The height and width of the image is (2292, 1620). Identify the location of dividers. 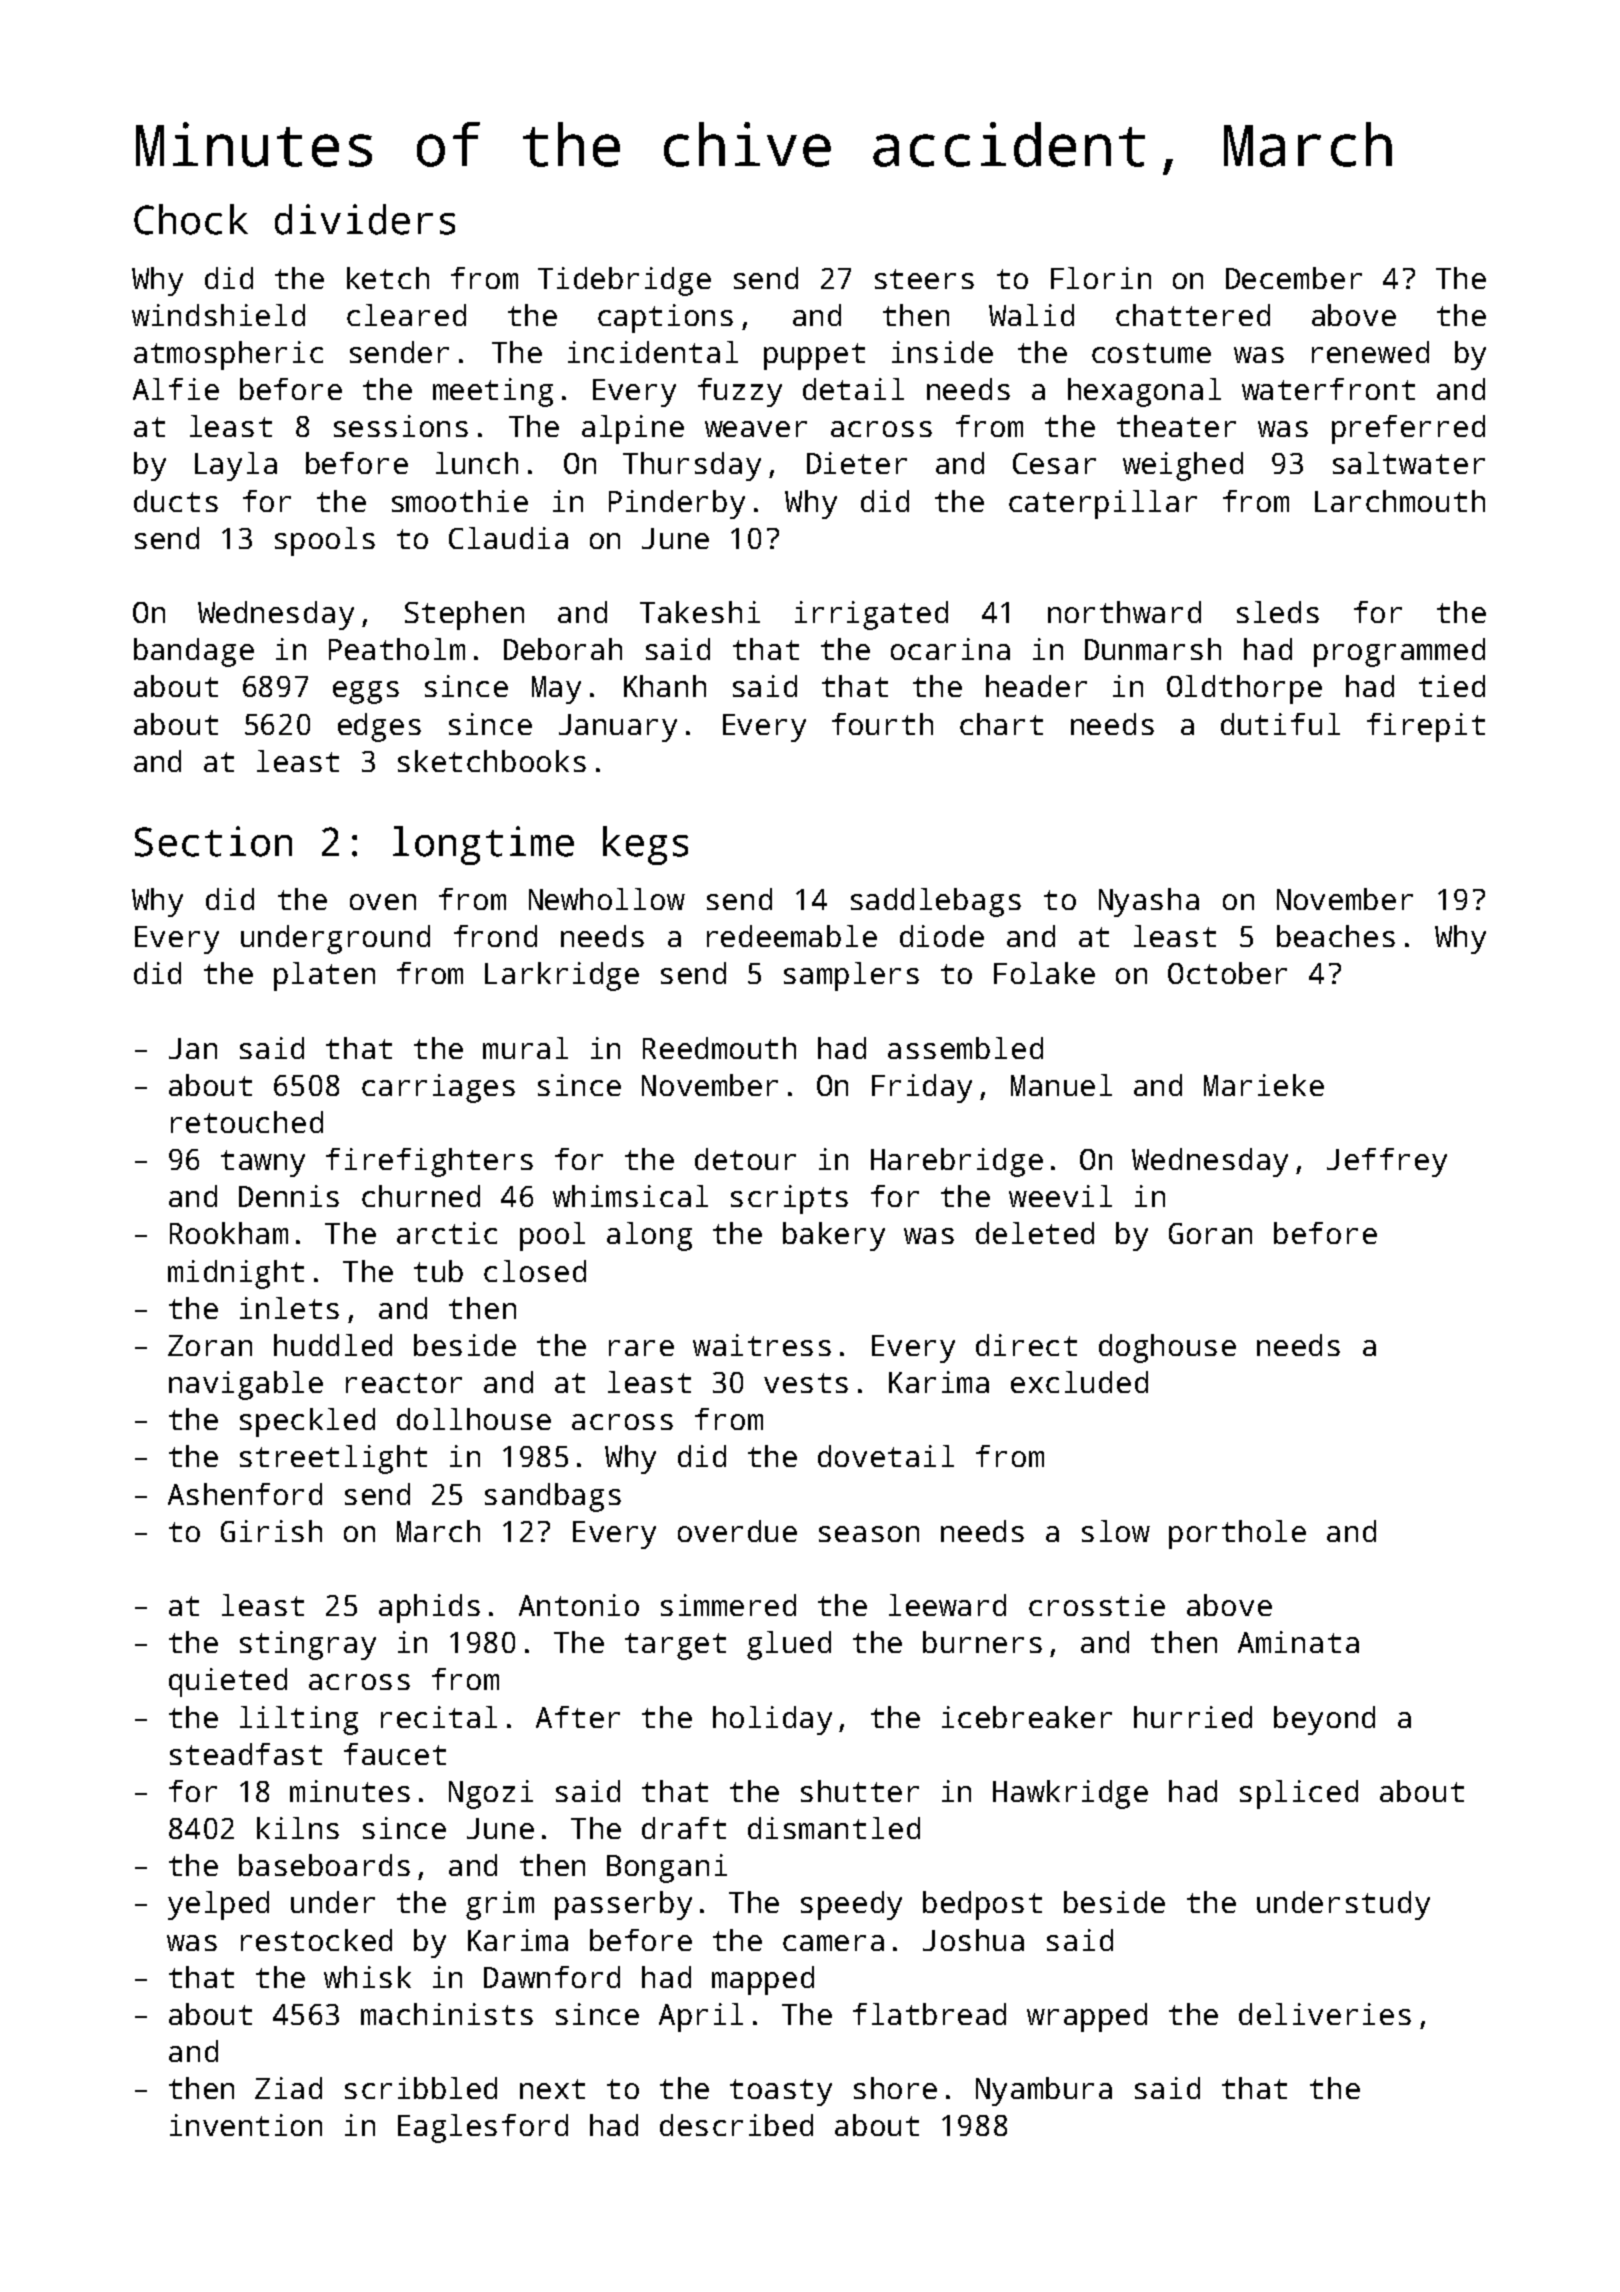
(365, 219).
